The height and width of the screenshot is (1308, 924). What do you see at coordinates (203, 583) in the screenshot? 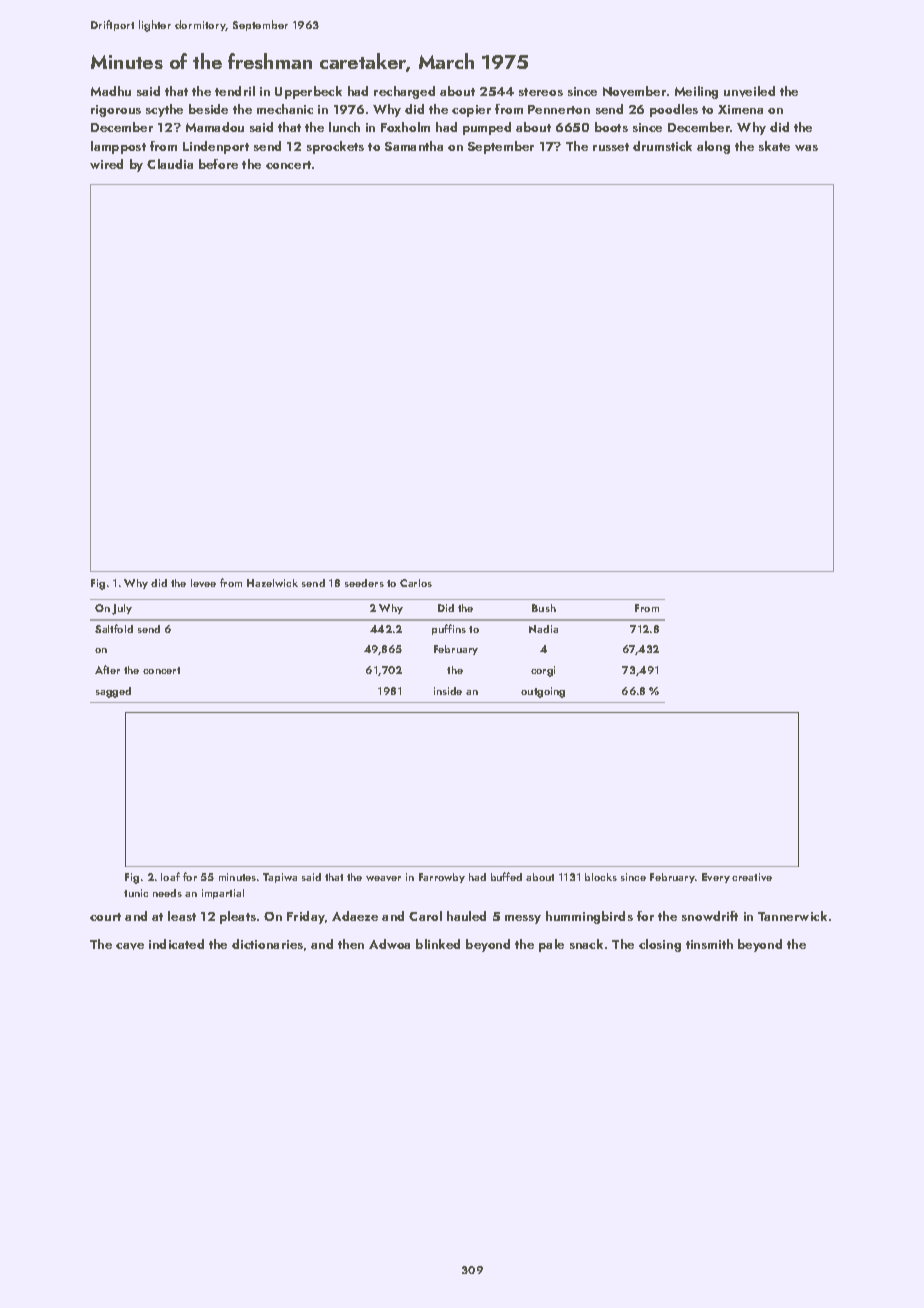
I see `levee` at bounding box center [203, 583].
